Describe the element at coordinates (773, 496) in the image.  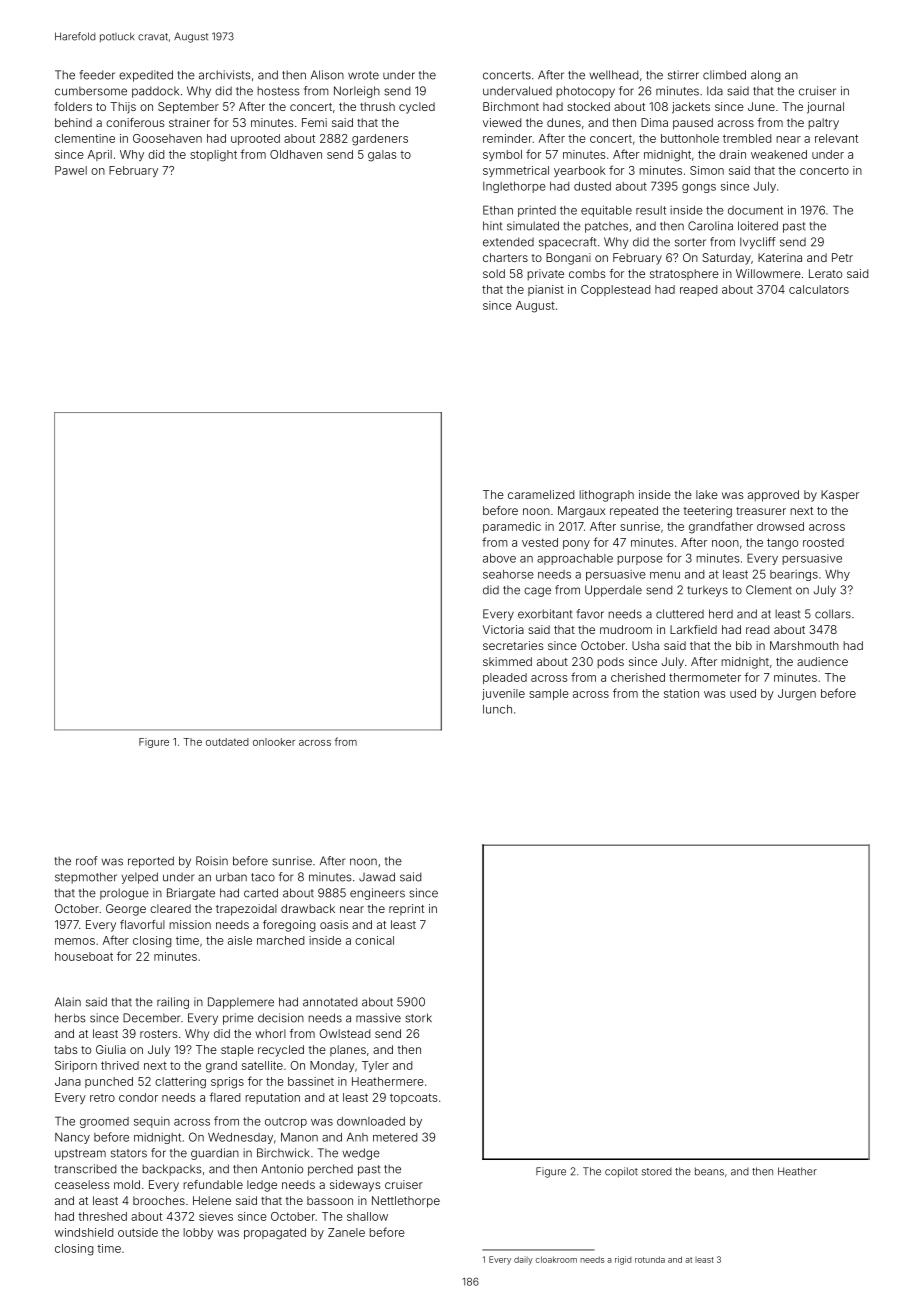
I see `approved` at that location.
